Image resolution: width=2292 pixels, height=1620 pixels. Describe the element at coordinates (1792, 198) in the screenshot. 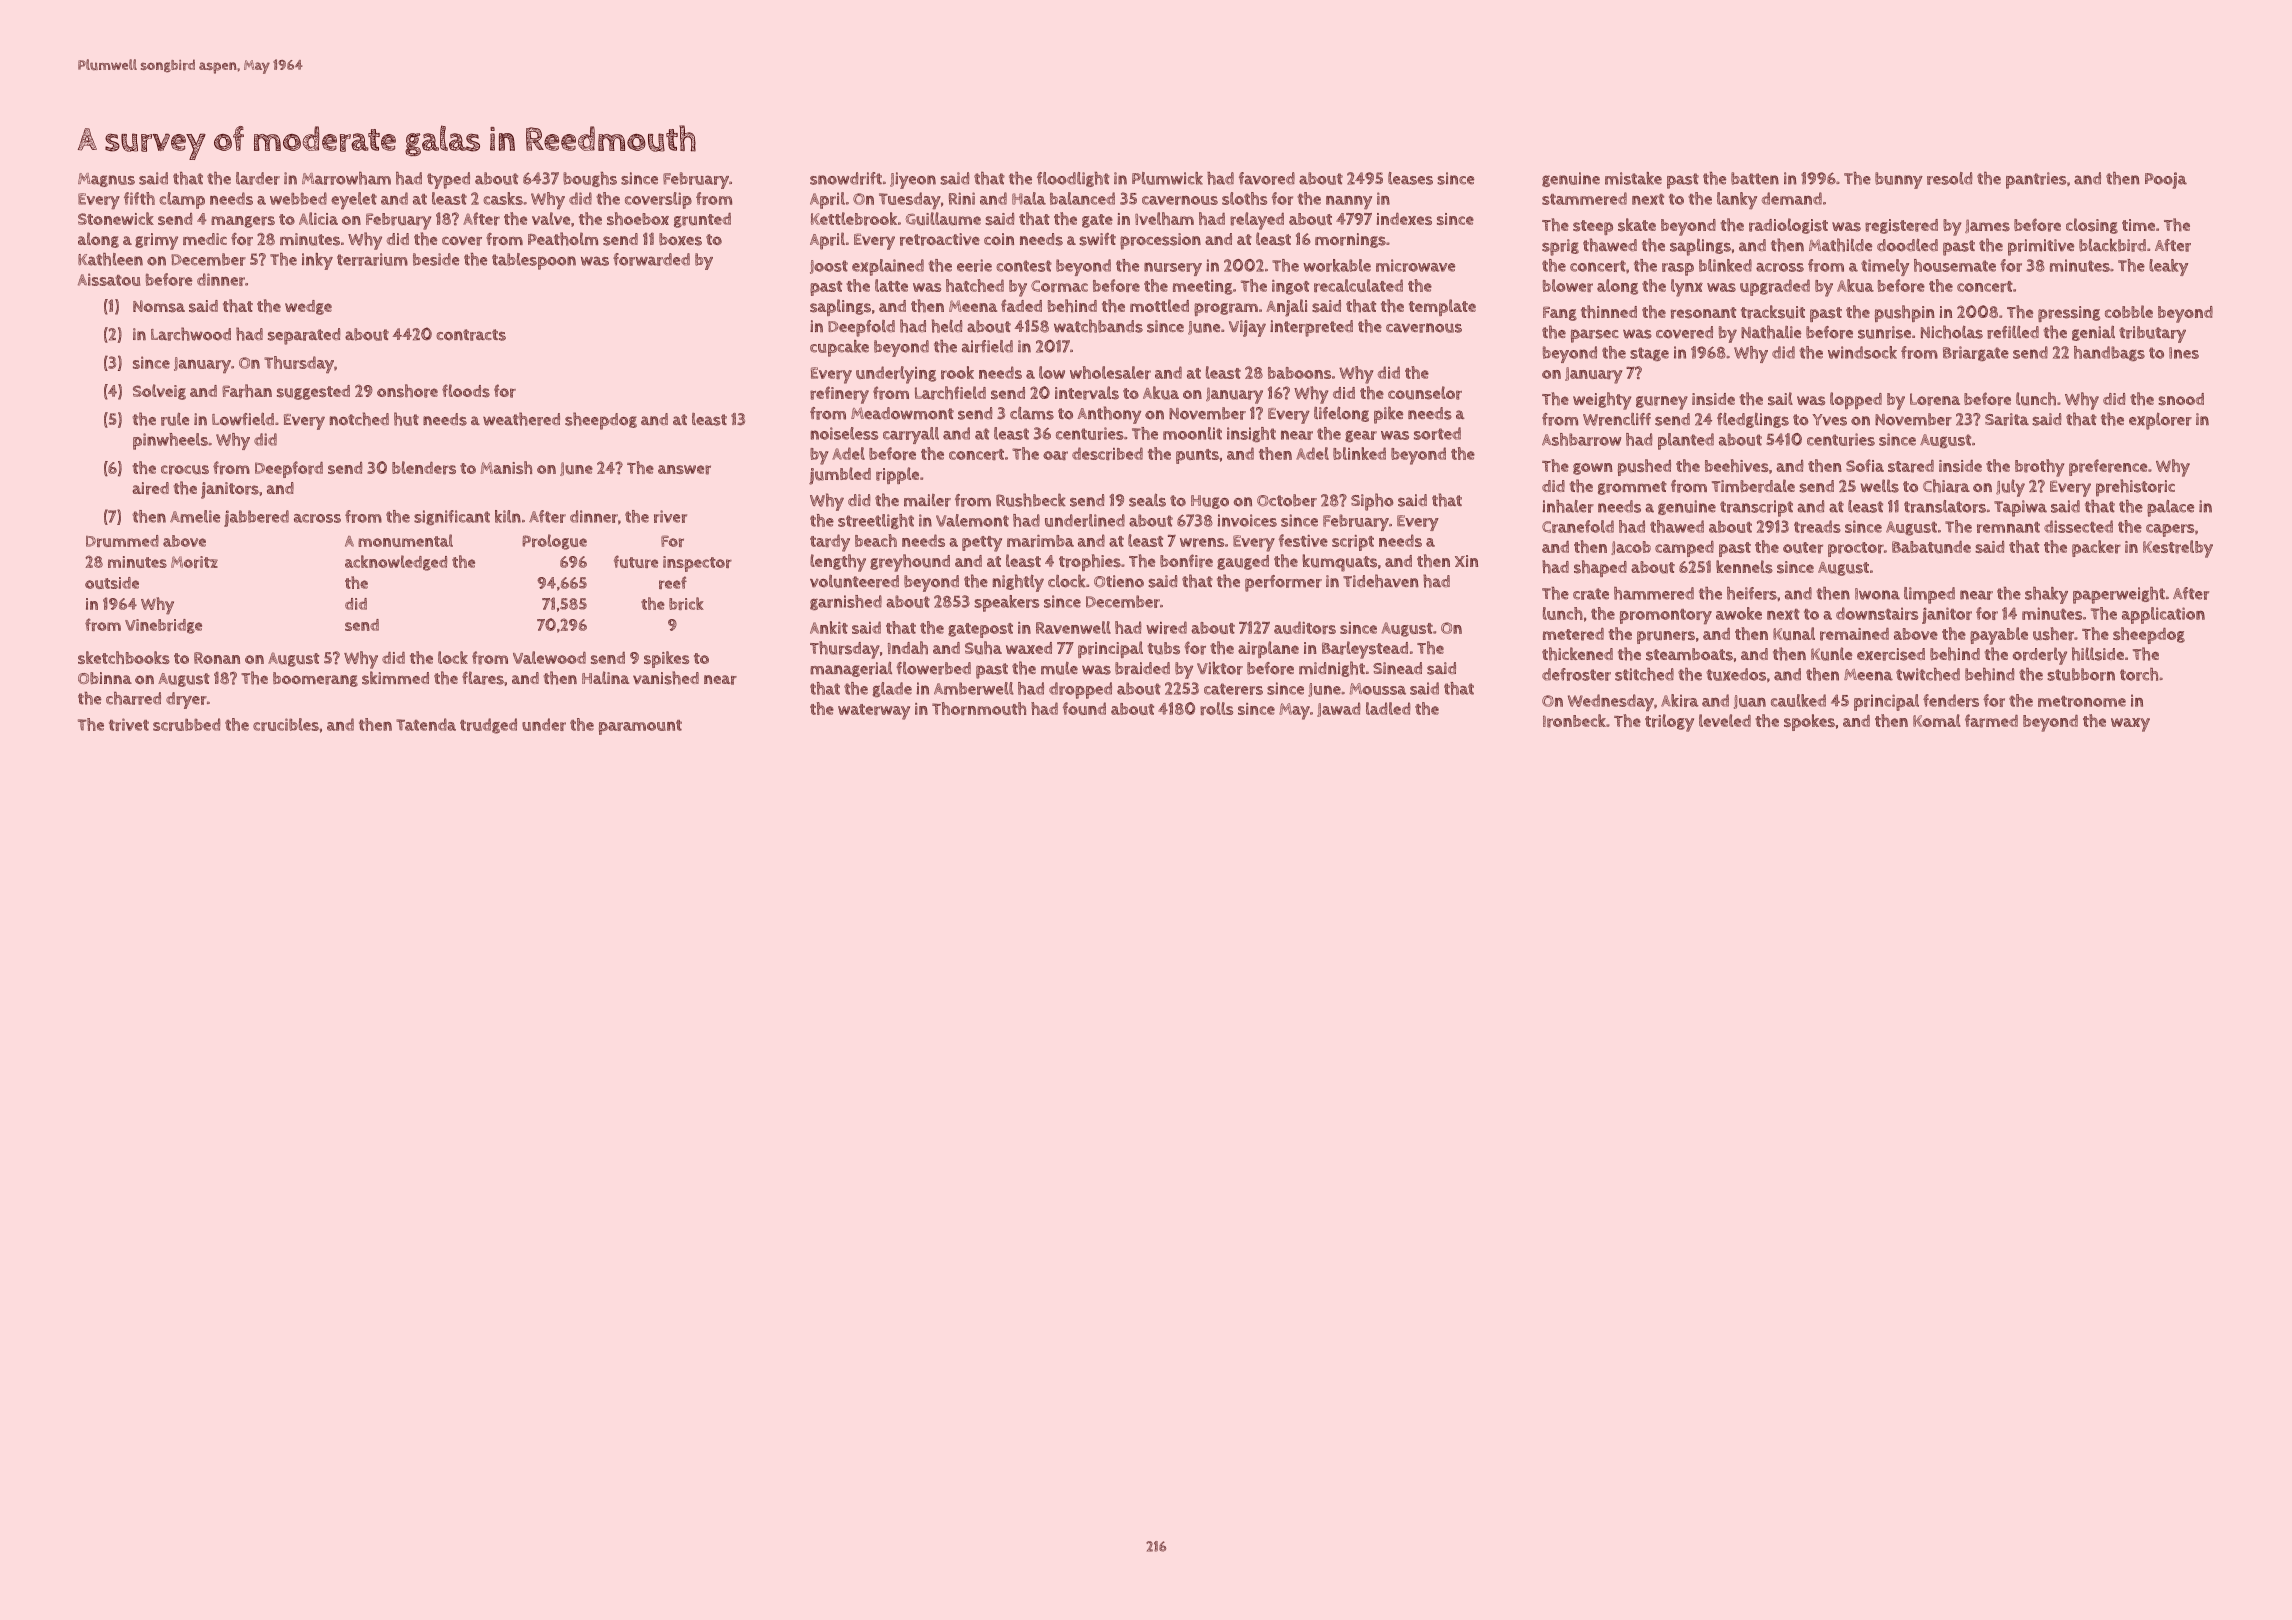

I see `demand` at that location.
